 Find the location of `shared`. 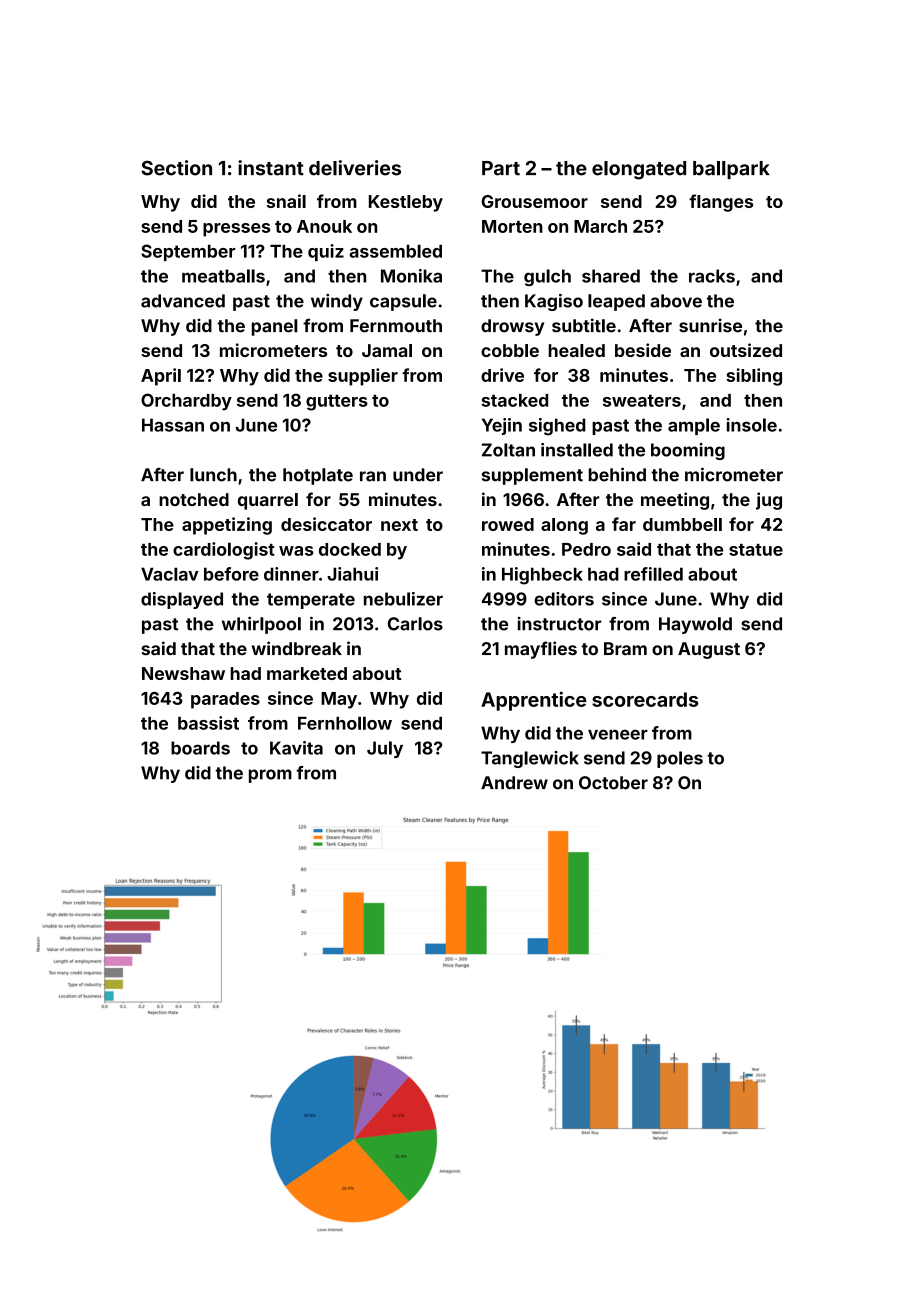

shared is located at coordinates (611, 276).
